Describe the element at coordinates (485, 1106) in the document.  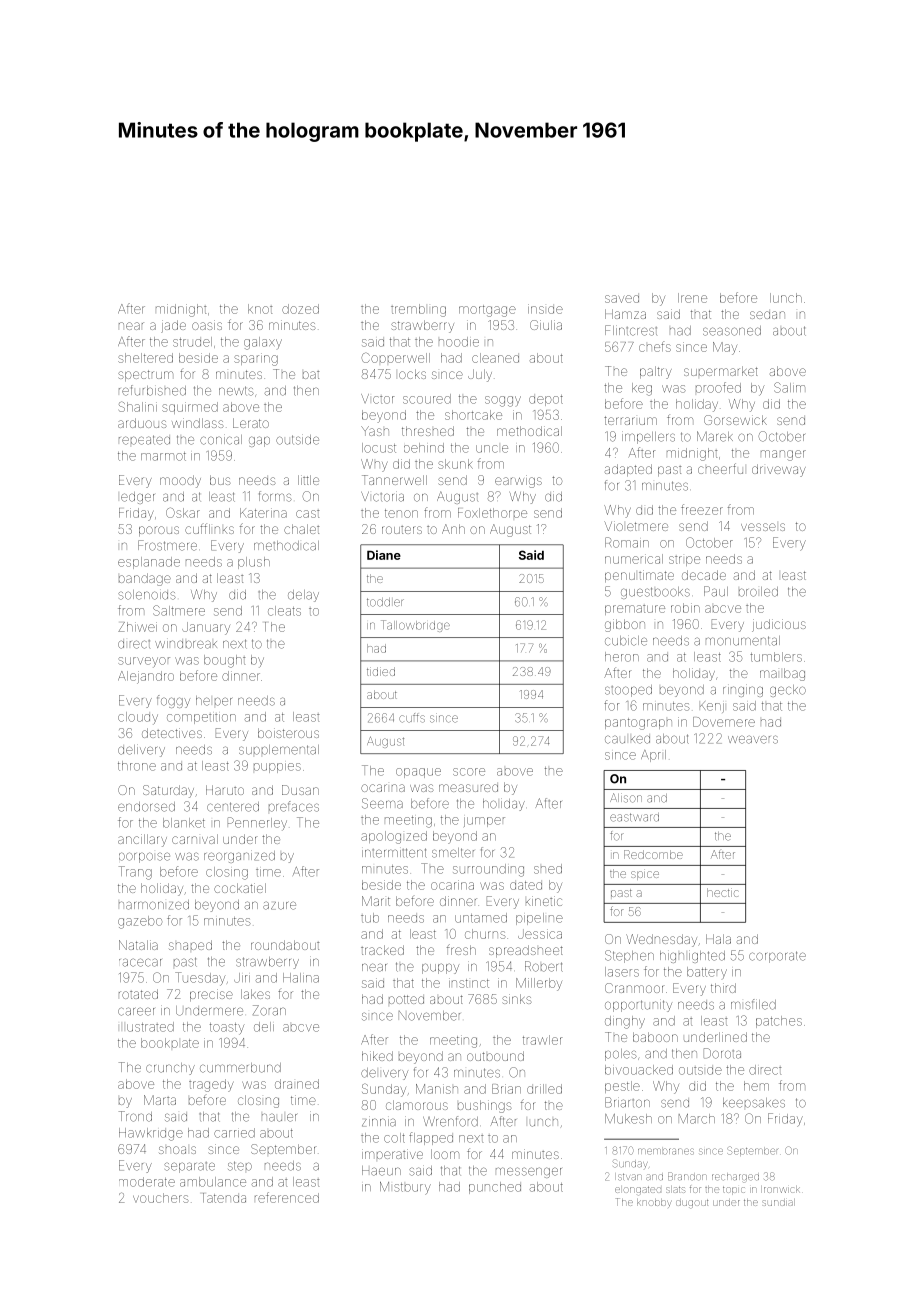
I see `bushings` at that location.
